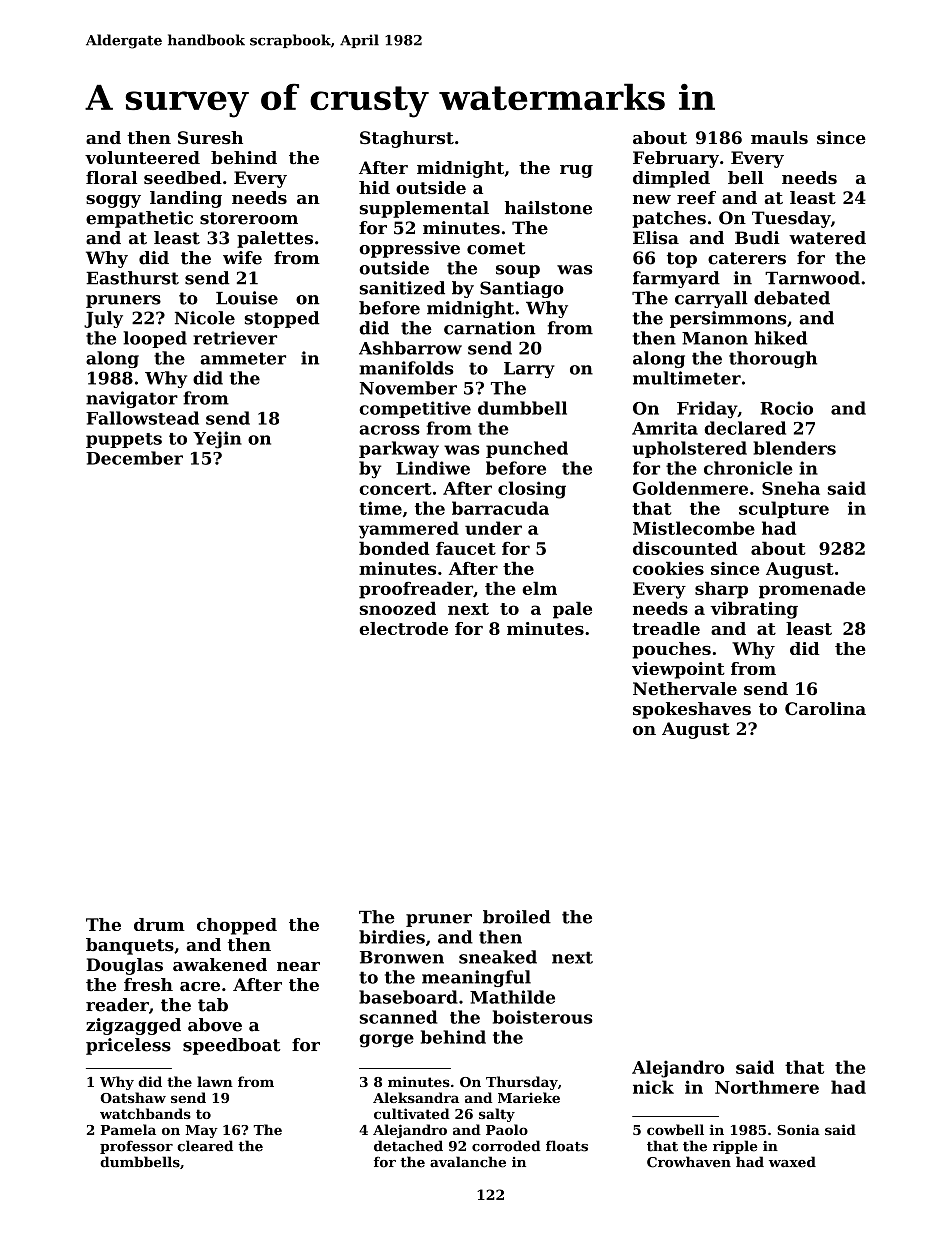  I want to click on July, so click(103, 319).
